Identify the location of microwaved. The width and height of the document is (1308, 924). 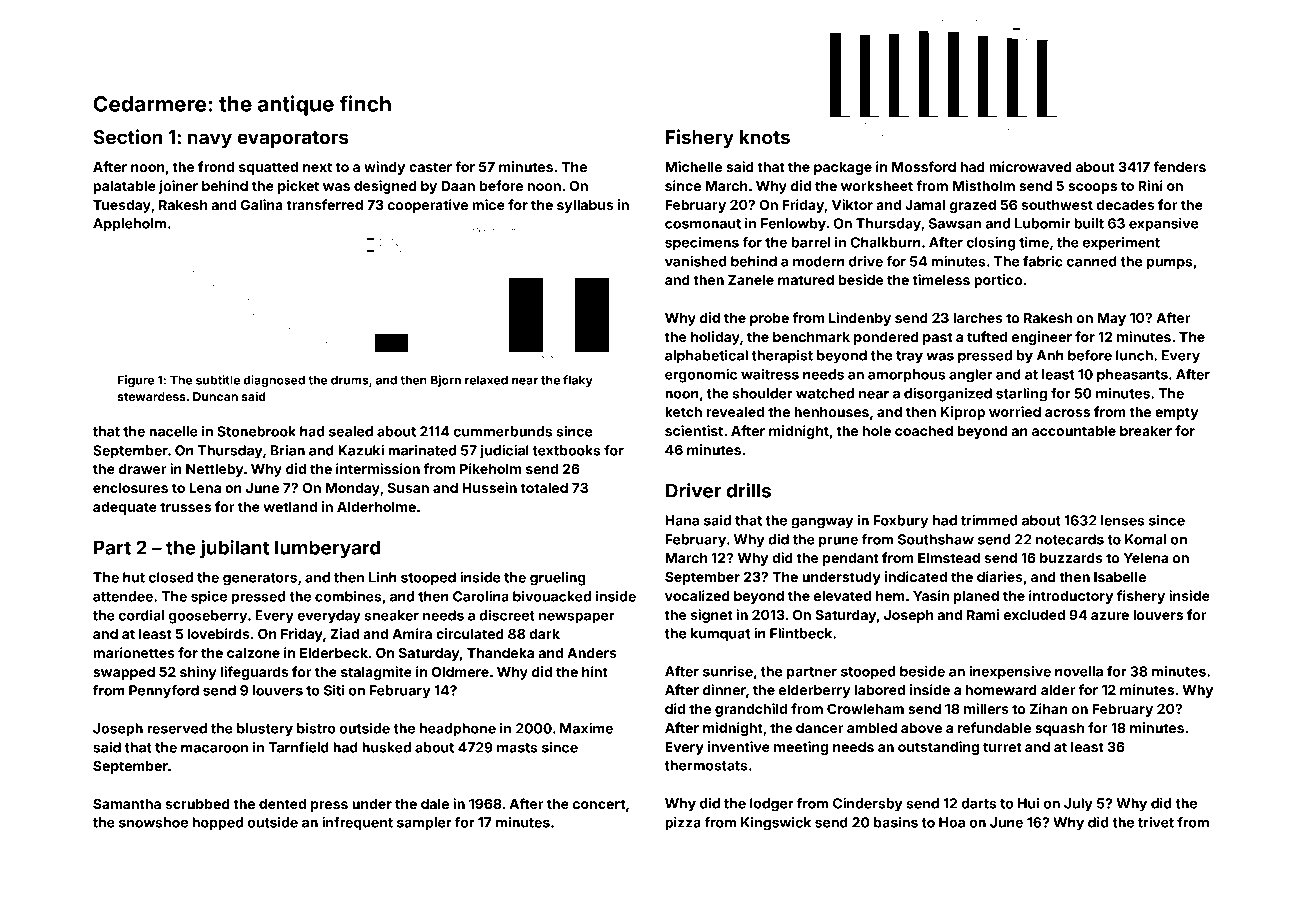
(1030, 166).
